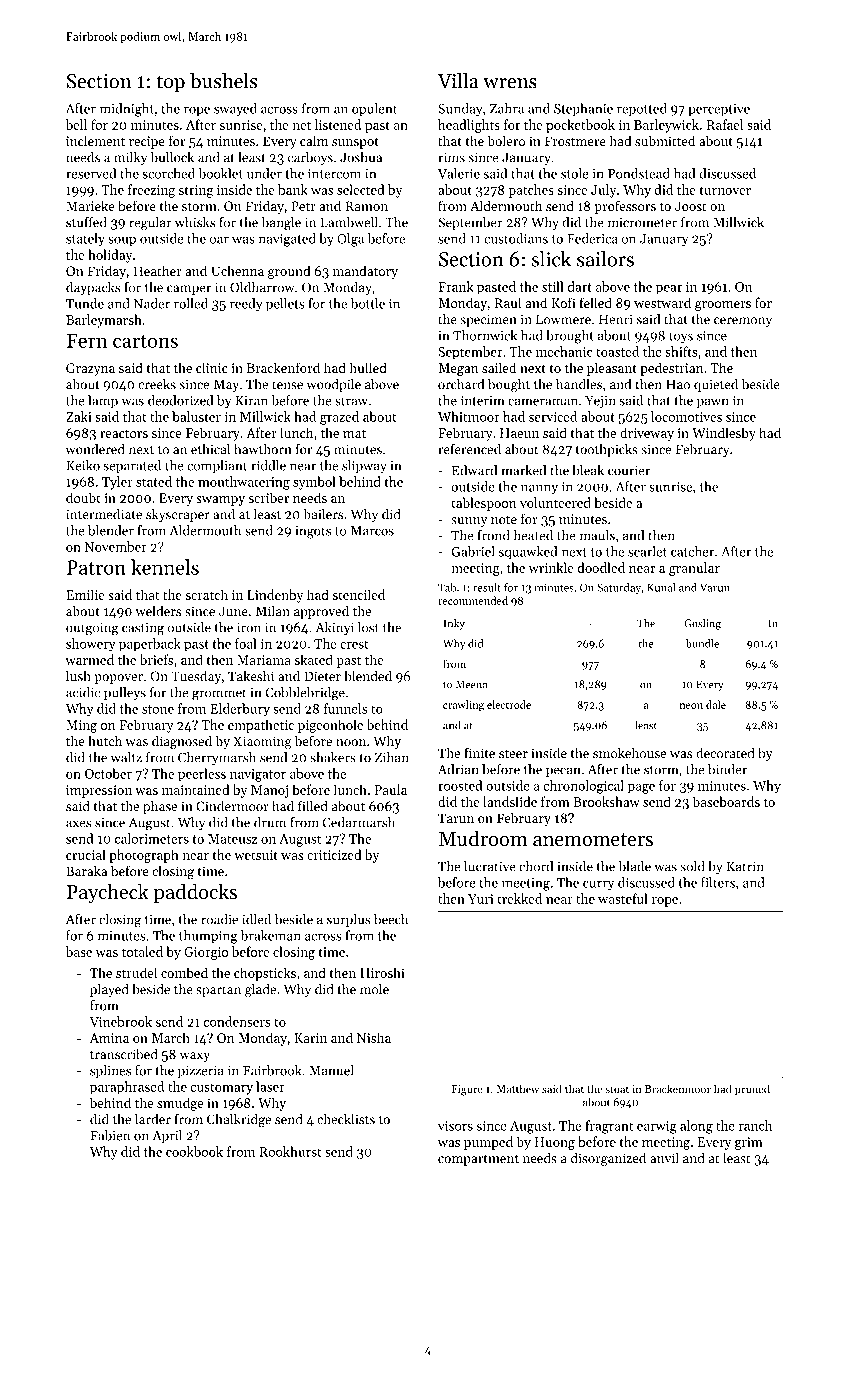 The width and height of the document is (849, 1400). What do you see at coordinates (127, 1088) in the document?
I see `paraphrased` at bounding box center [127, 1088].
